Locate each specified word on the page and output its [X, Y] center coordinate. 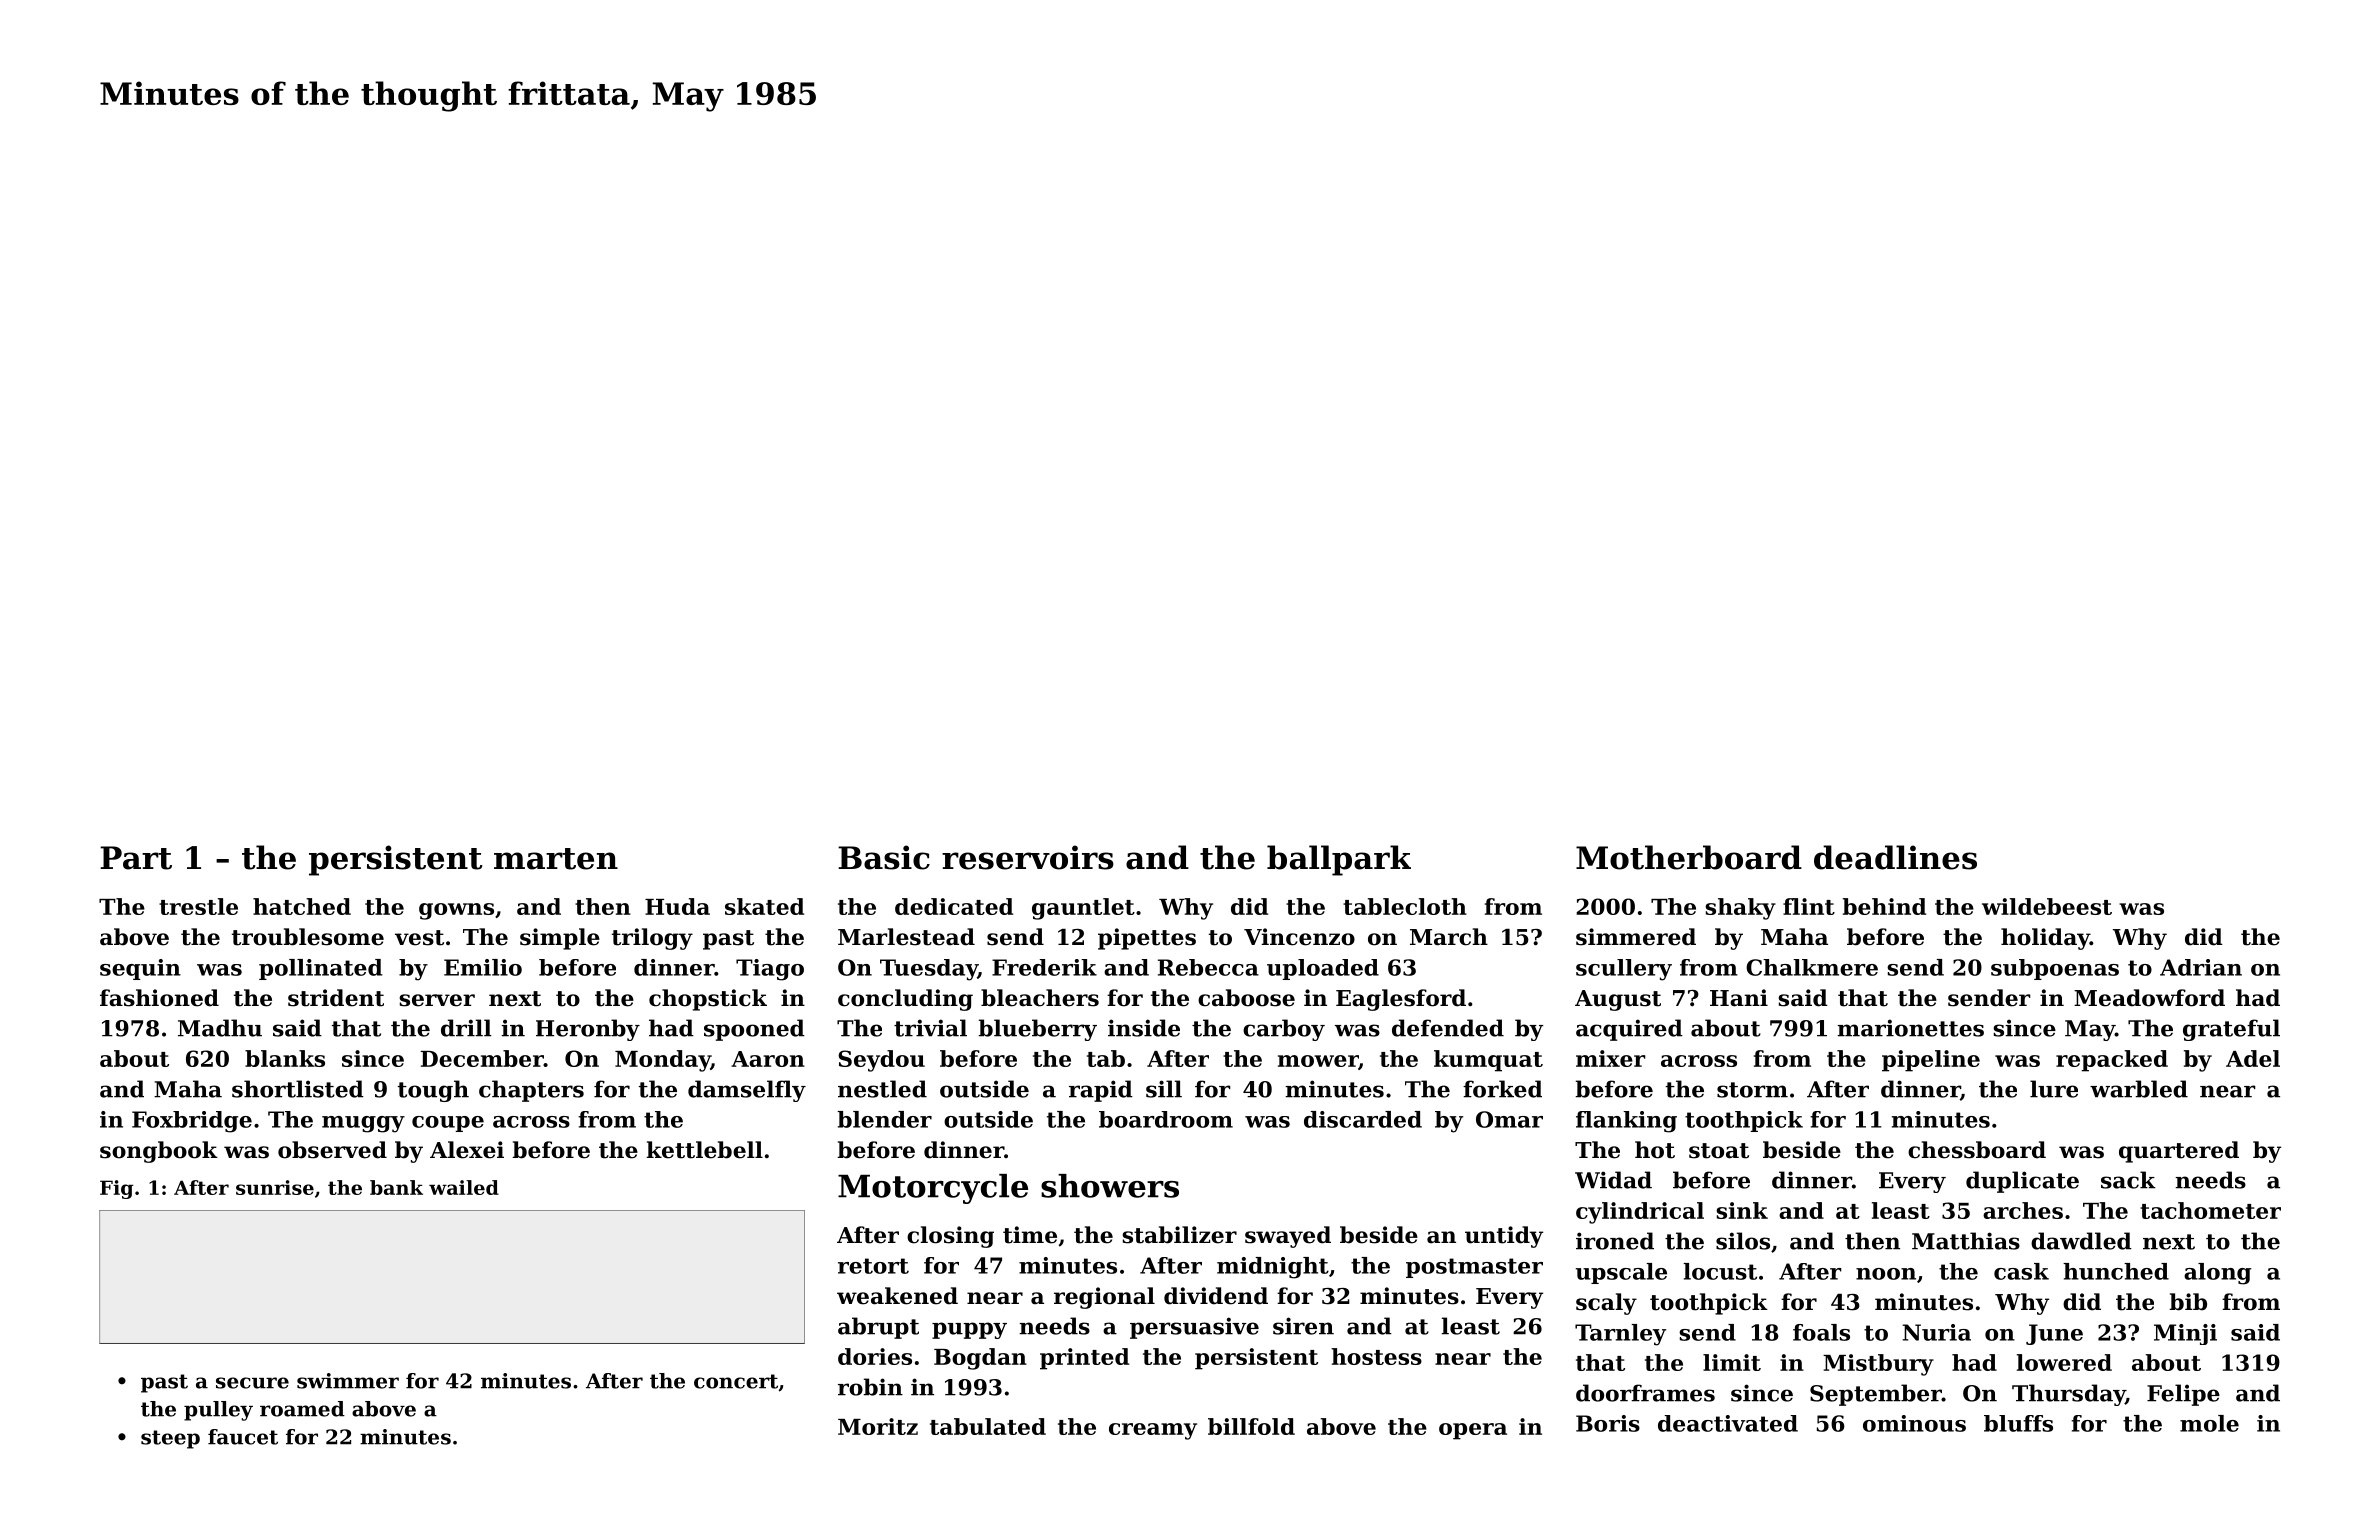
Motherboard [1689, 857]
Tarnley [1620, 1335]
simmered [1636, 937]
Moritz [878, 1426]
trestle [198, 906]
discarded [1363, 1119]
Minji [2185, 1334]
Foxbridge [192, 1122]
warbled [2139, 1089]
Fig [116, 1189]
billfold [1251, 1426]
